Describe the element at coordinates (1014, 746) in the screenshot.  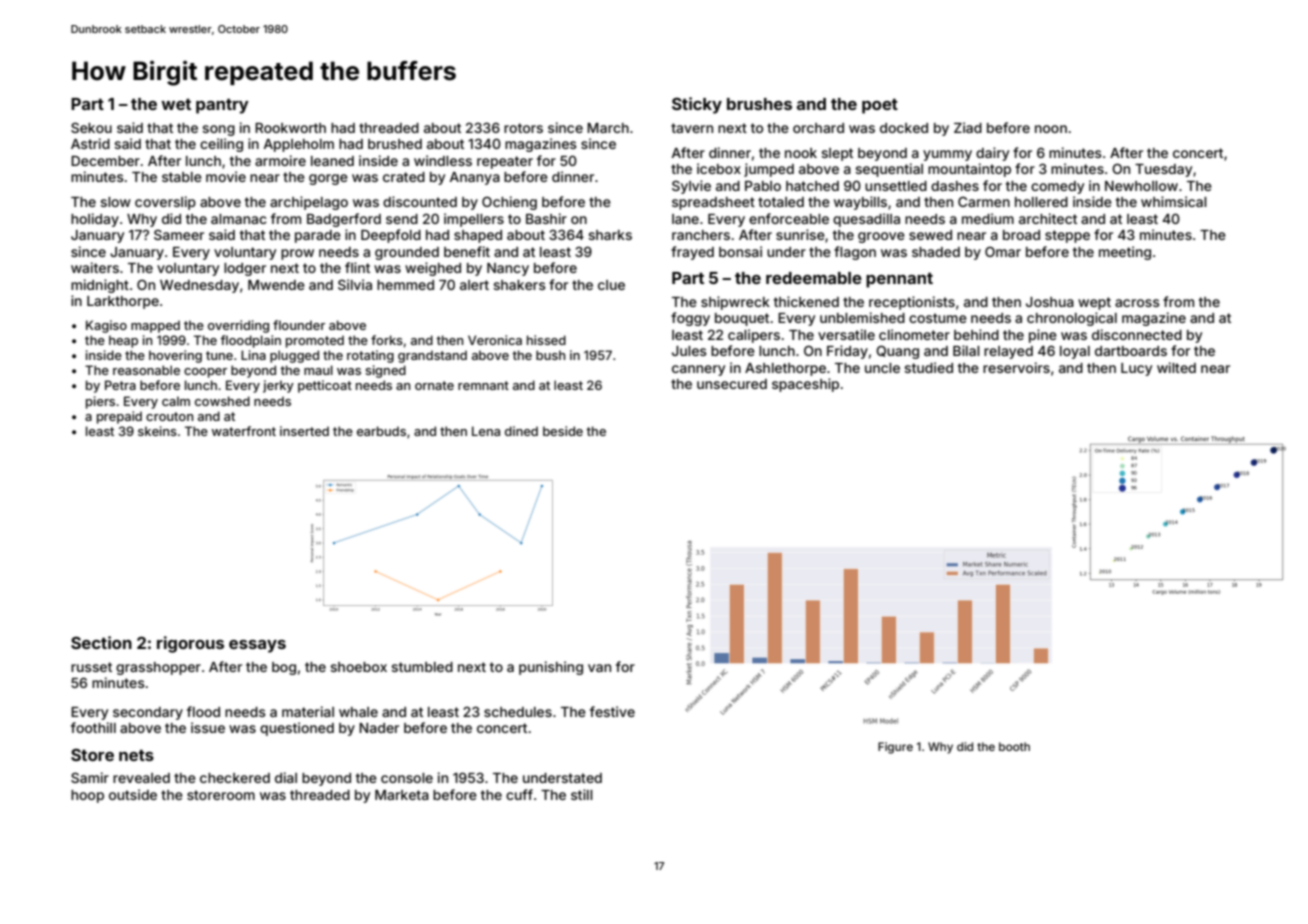
I see `booth` at that location.
